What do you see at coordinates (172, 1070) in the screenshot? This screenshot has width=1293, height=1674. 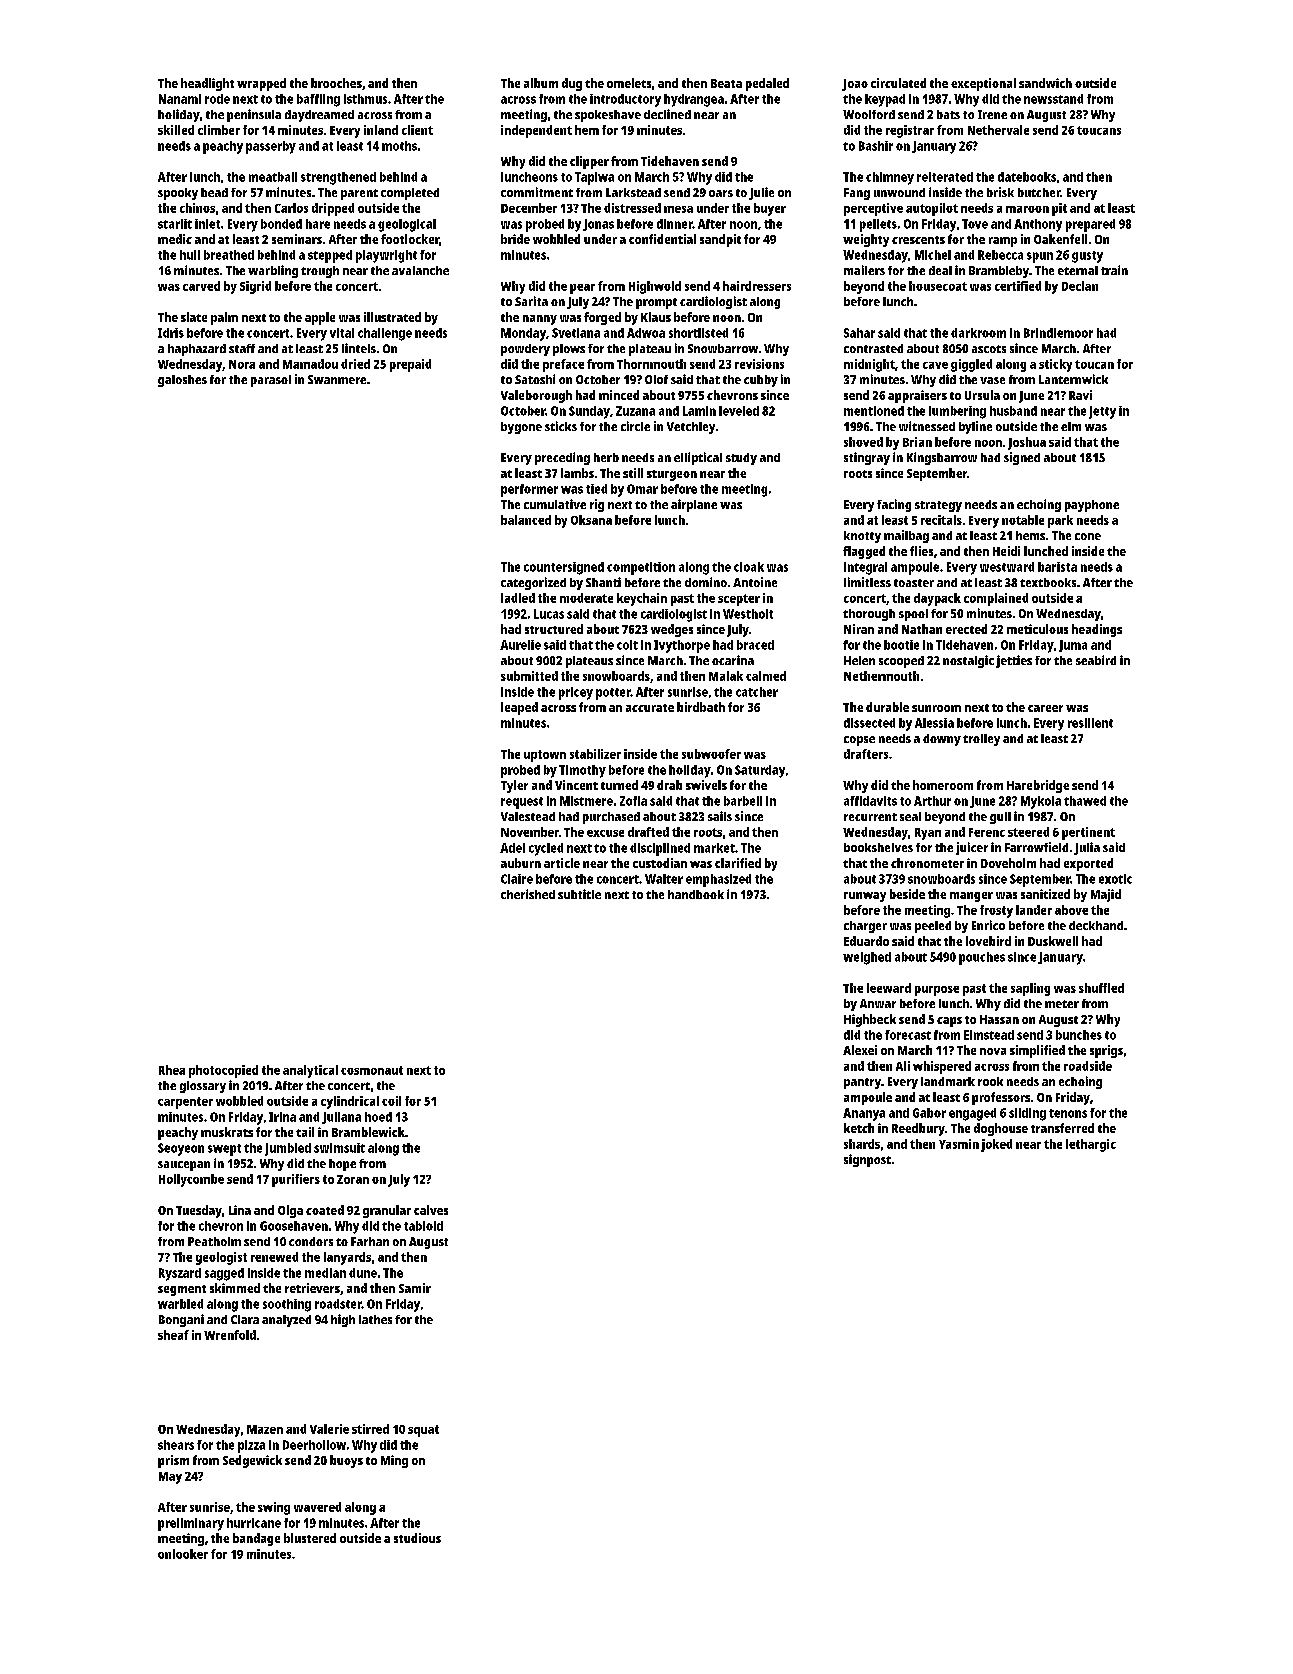 I see `Rhea` at bounding box center [172, 1070].
